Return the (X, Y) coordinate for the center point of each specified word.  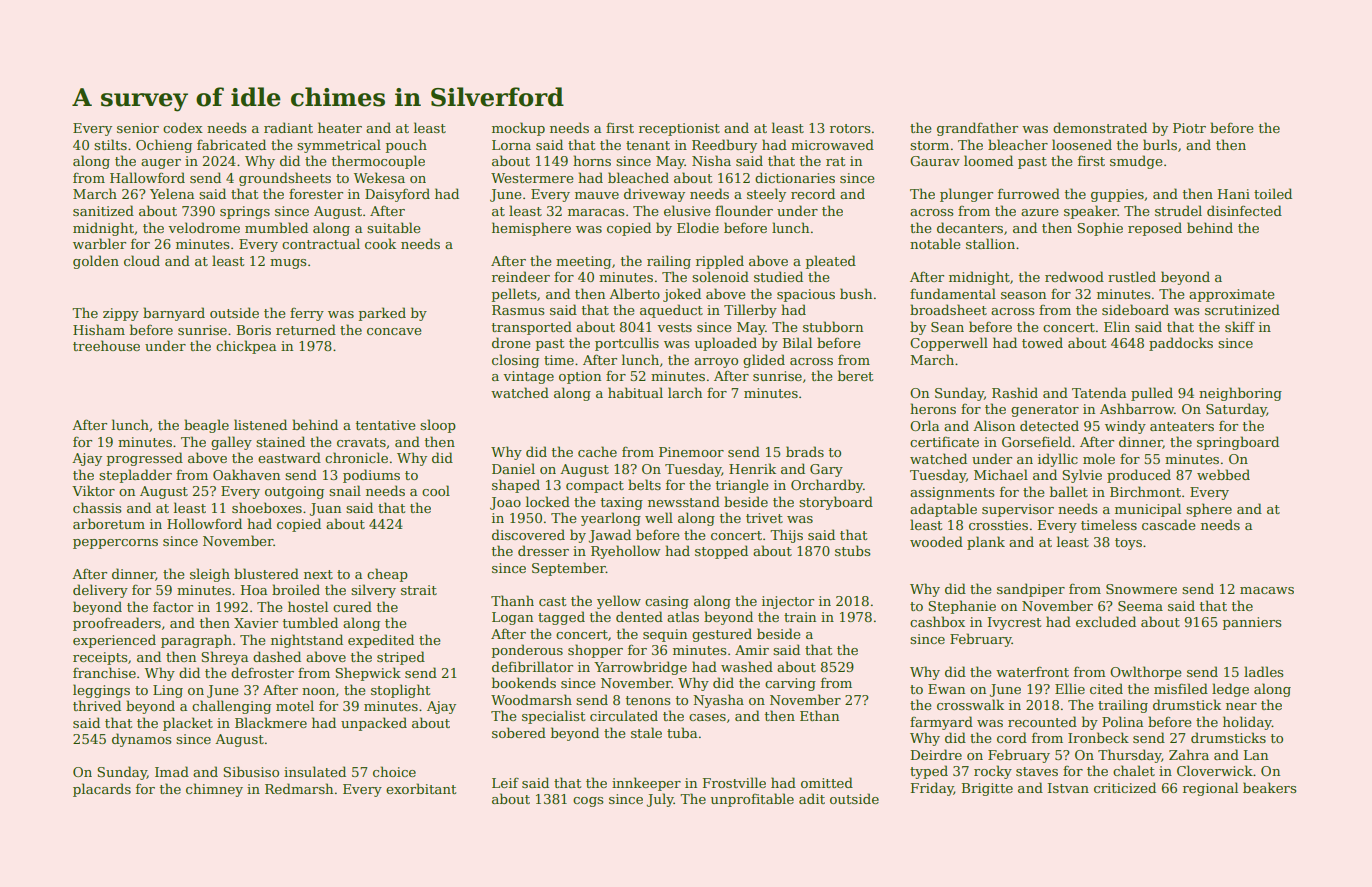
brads (805, 451)
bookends (524, 682)
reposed (1155, 229)
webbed (1223, 474)
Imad (172, 771)
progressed (145, 459)
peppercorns (115, 544)
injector (788, 602)
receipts (100, 658)
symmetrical (339, 146)
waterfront (1032, 671)
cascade (1169, 524)
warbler (99, 243)
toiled (1273, 193)
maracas (596, 212)
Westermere (532, 178)
